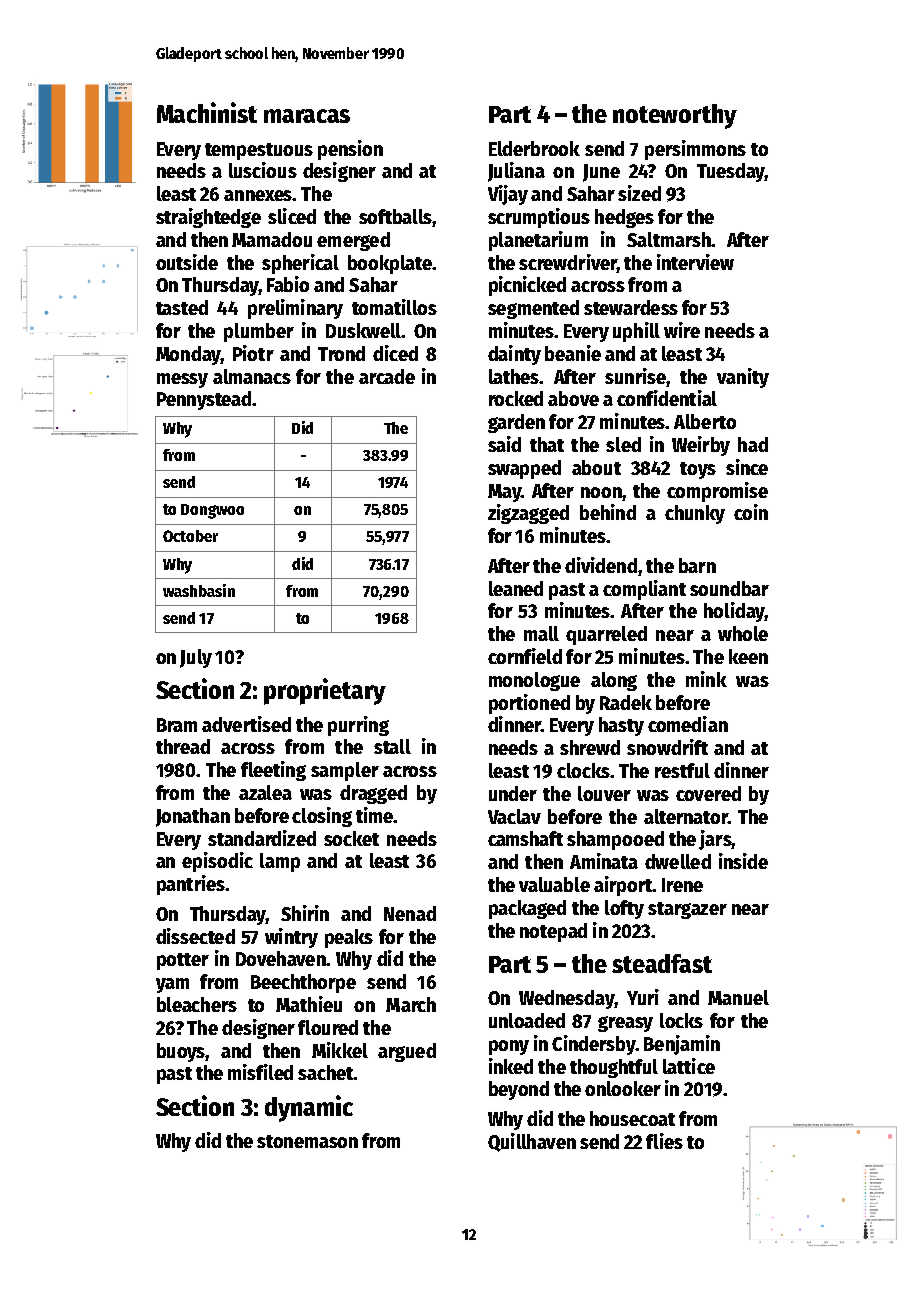 This screenshot has width=924, height=1311. Describe the element at coordinates (212, 511) in the screenshot. I see `Dongwoo` at that location.
